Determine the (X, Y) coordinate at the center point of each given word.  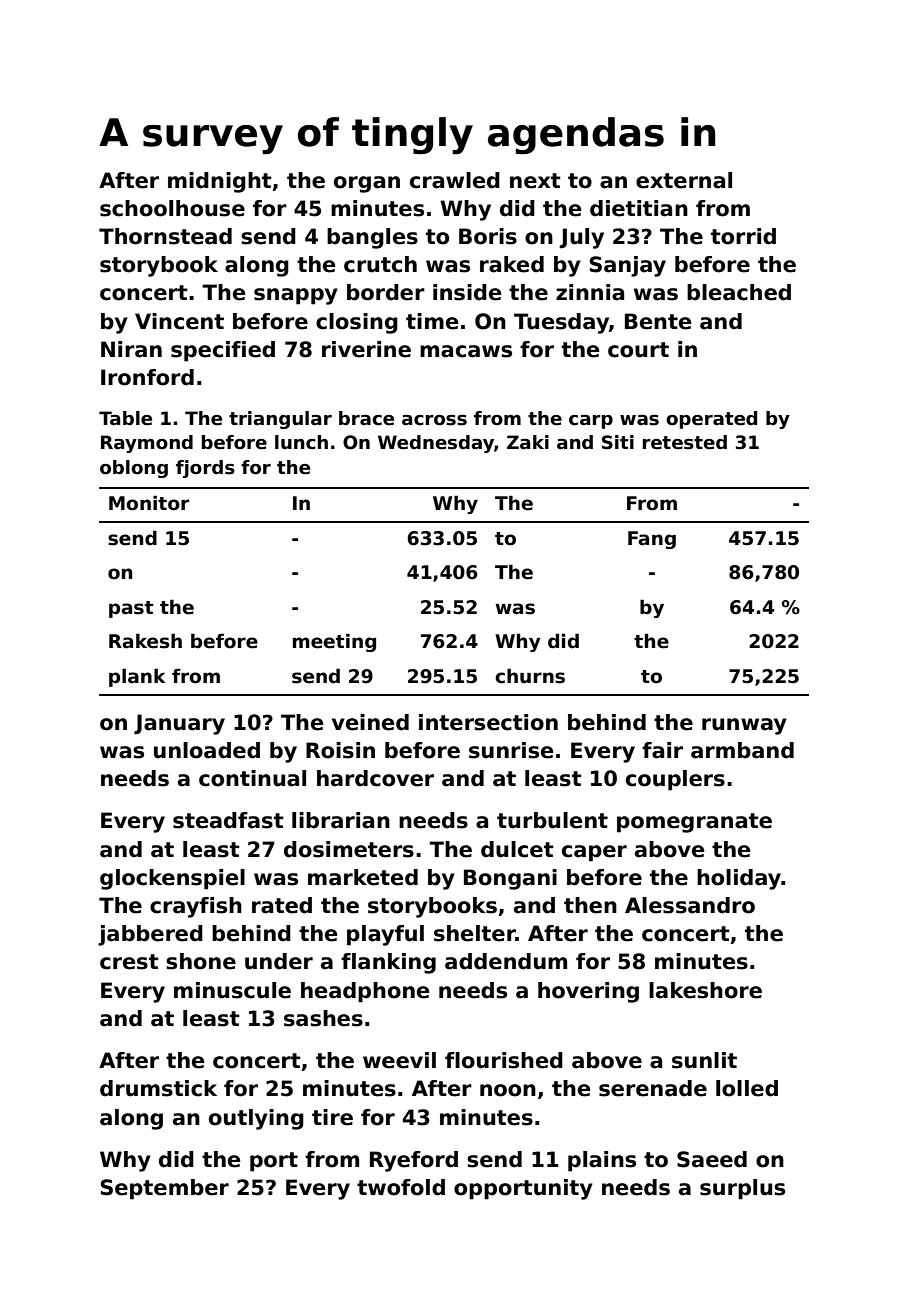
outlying (256, 1119)
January (179, 724)
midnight (220, 182)
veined (370, 722)
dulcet (517, 849)
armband (742, 750)
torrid (743, 236)
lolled (747, 1088)
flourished (504, 1060)
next (535, 181)
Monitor (149, 503)
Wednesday (436, 444)
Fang (652, 540)
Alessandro (690, 905)
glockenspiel (172, 879)
